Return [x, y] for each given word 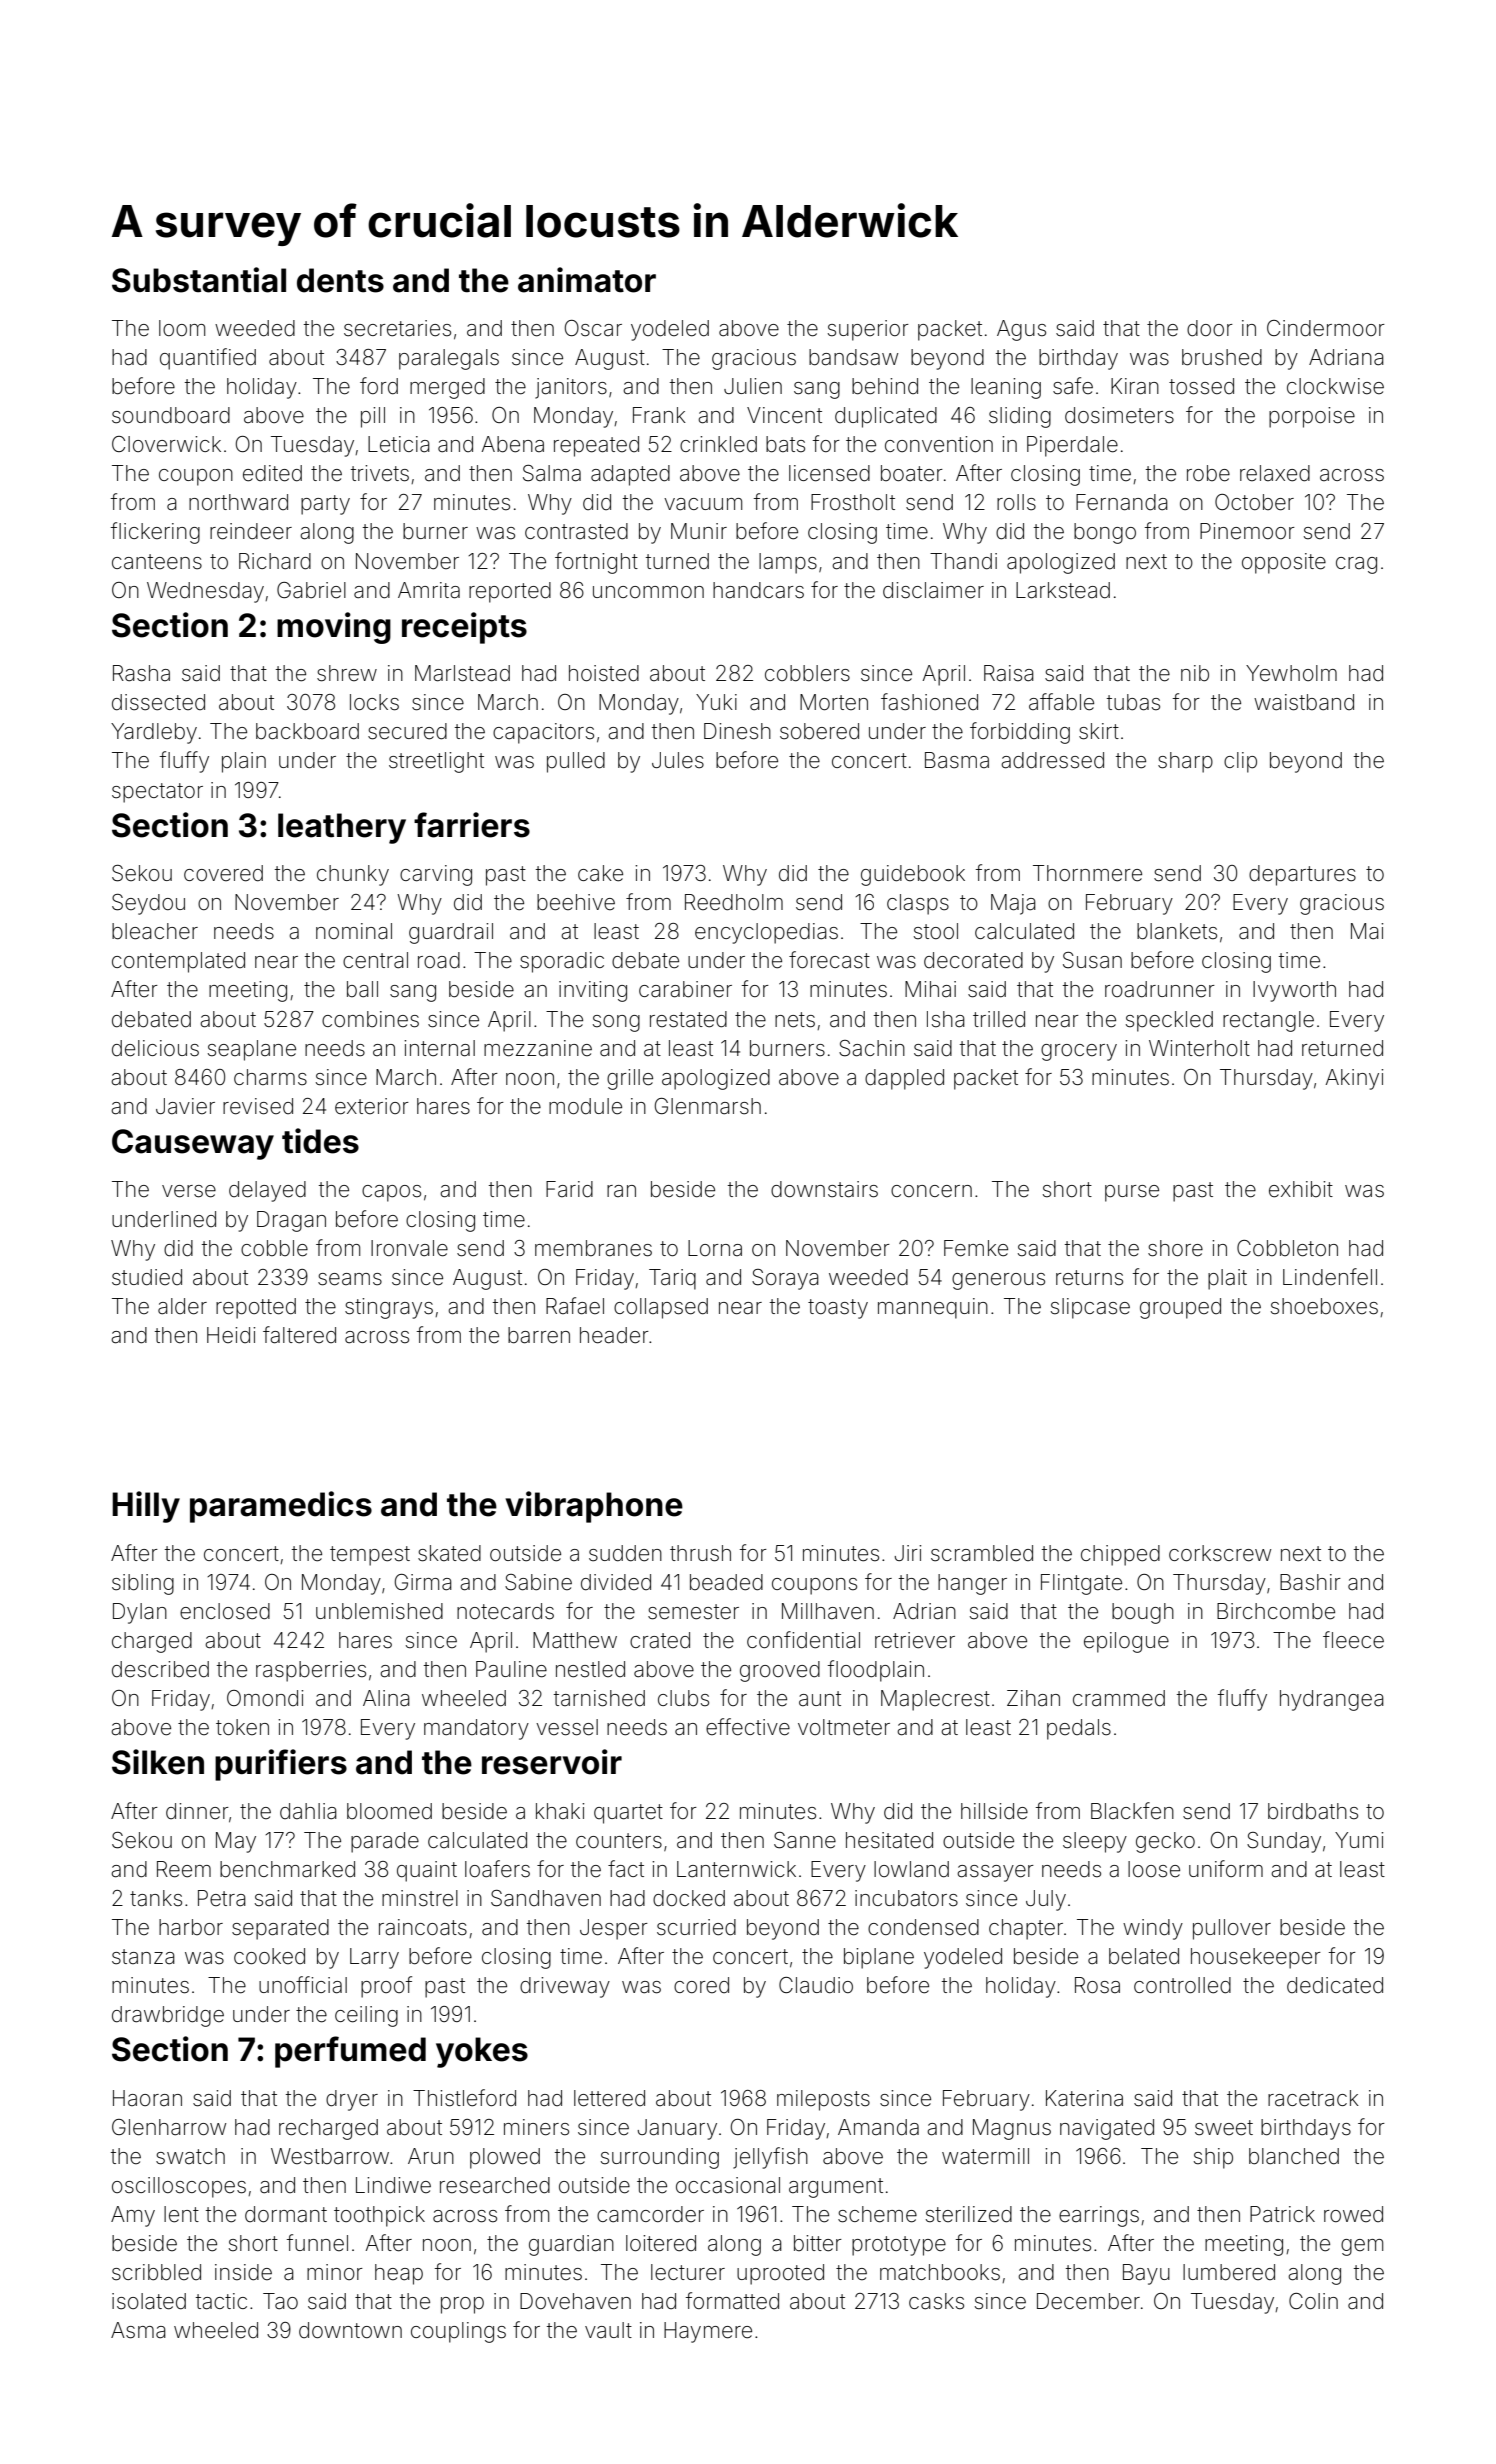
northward [238, 502]
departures [1302, 875]
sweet [1224, 2128]
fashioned [929, 702]
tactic [221, 2301]
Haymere [708, 2332]
